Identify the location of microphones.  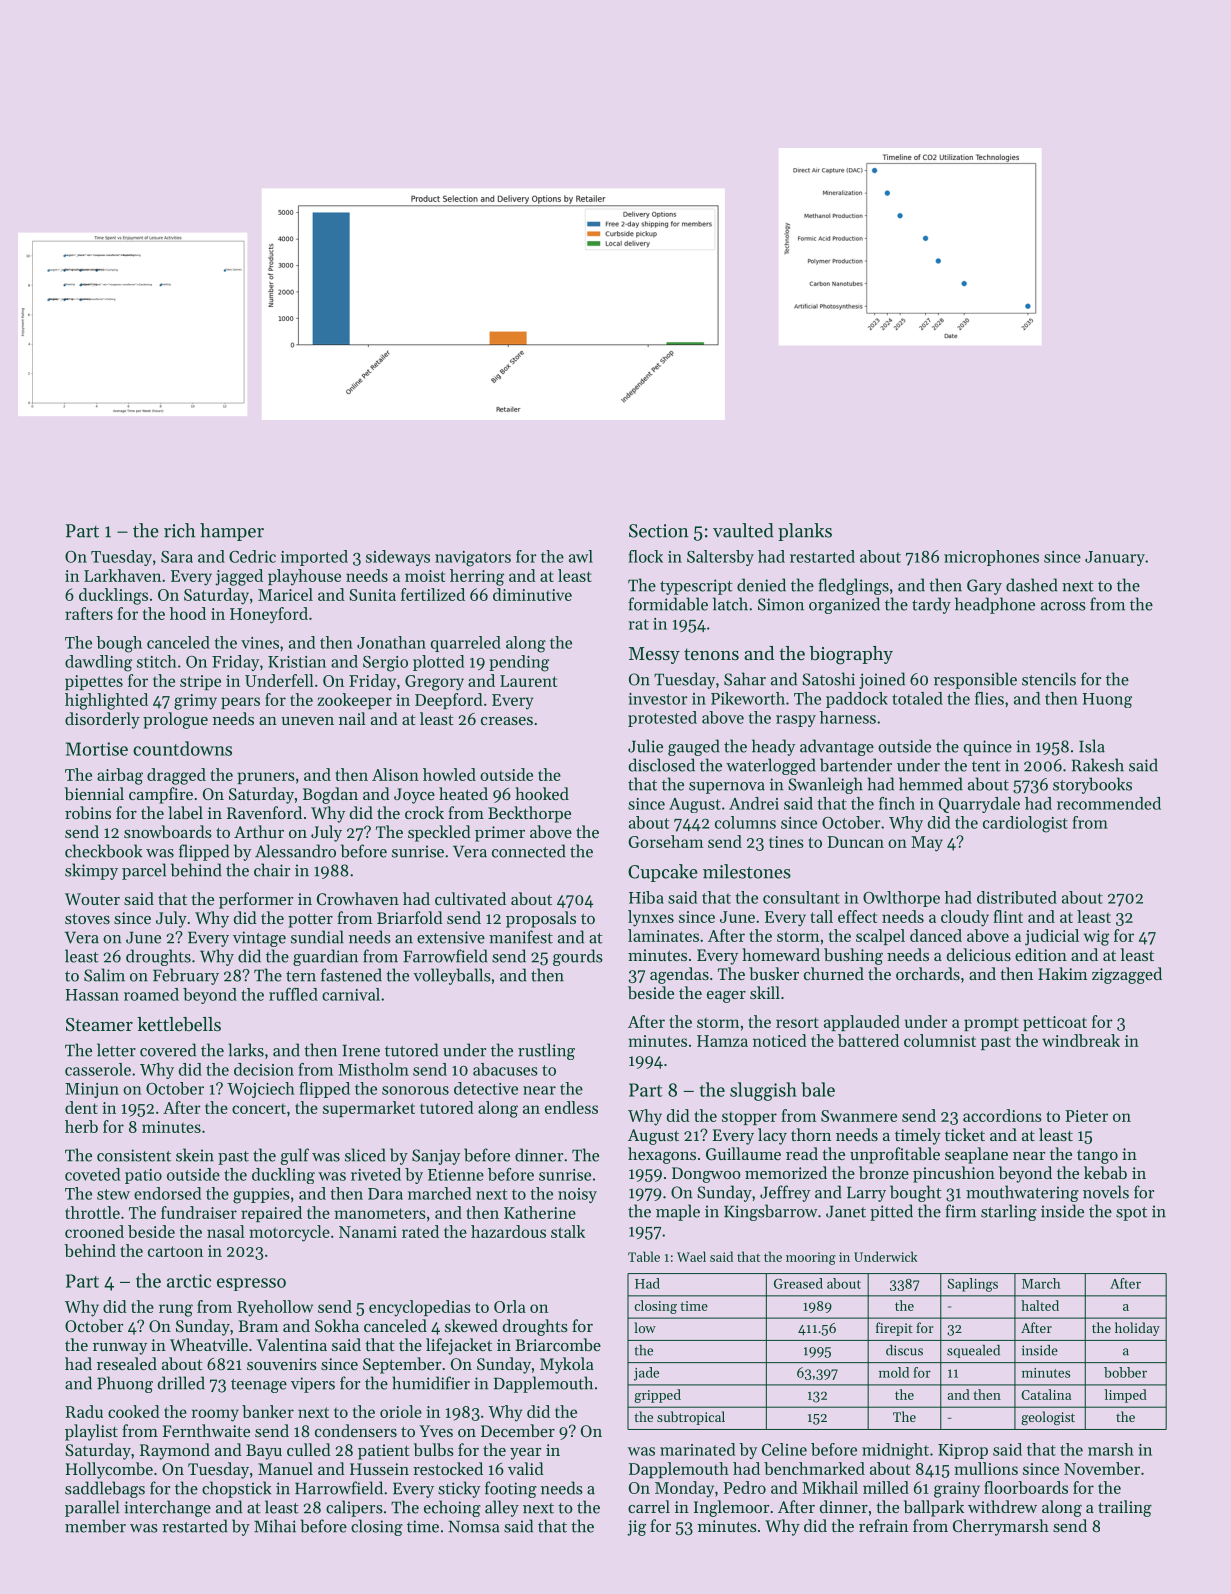
(991, 558).
